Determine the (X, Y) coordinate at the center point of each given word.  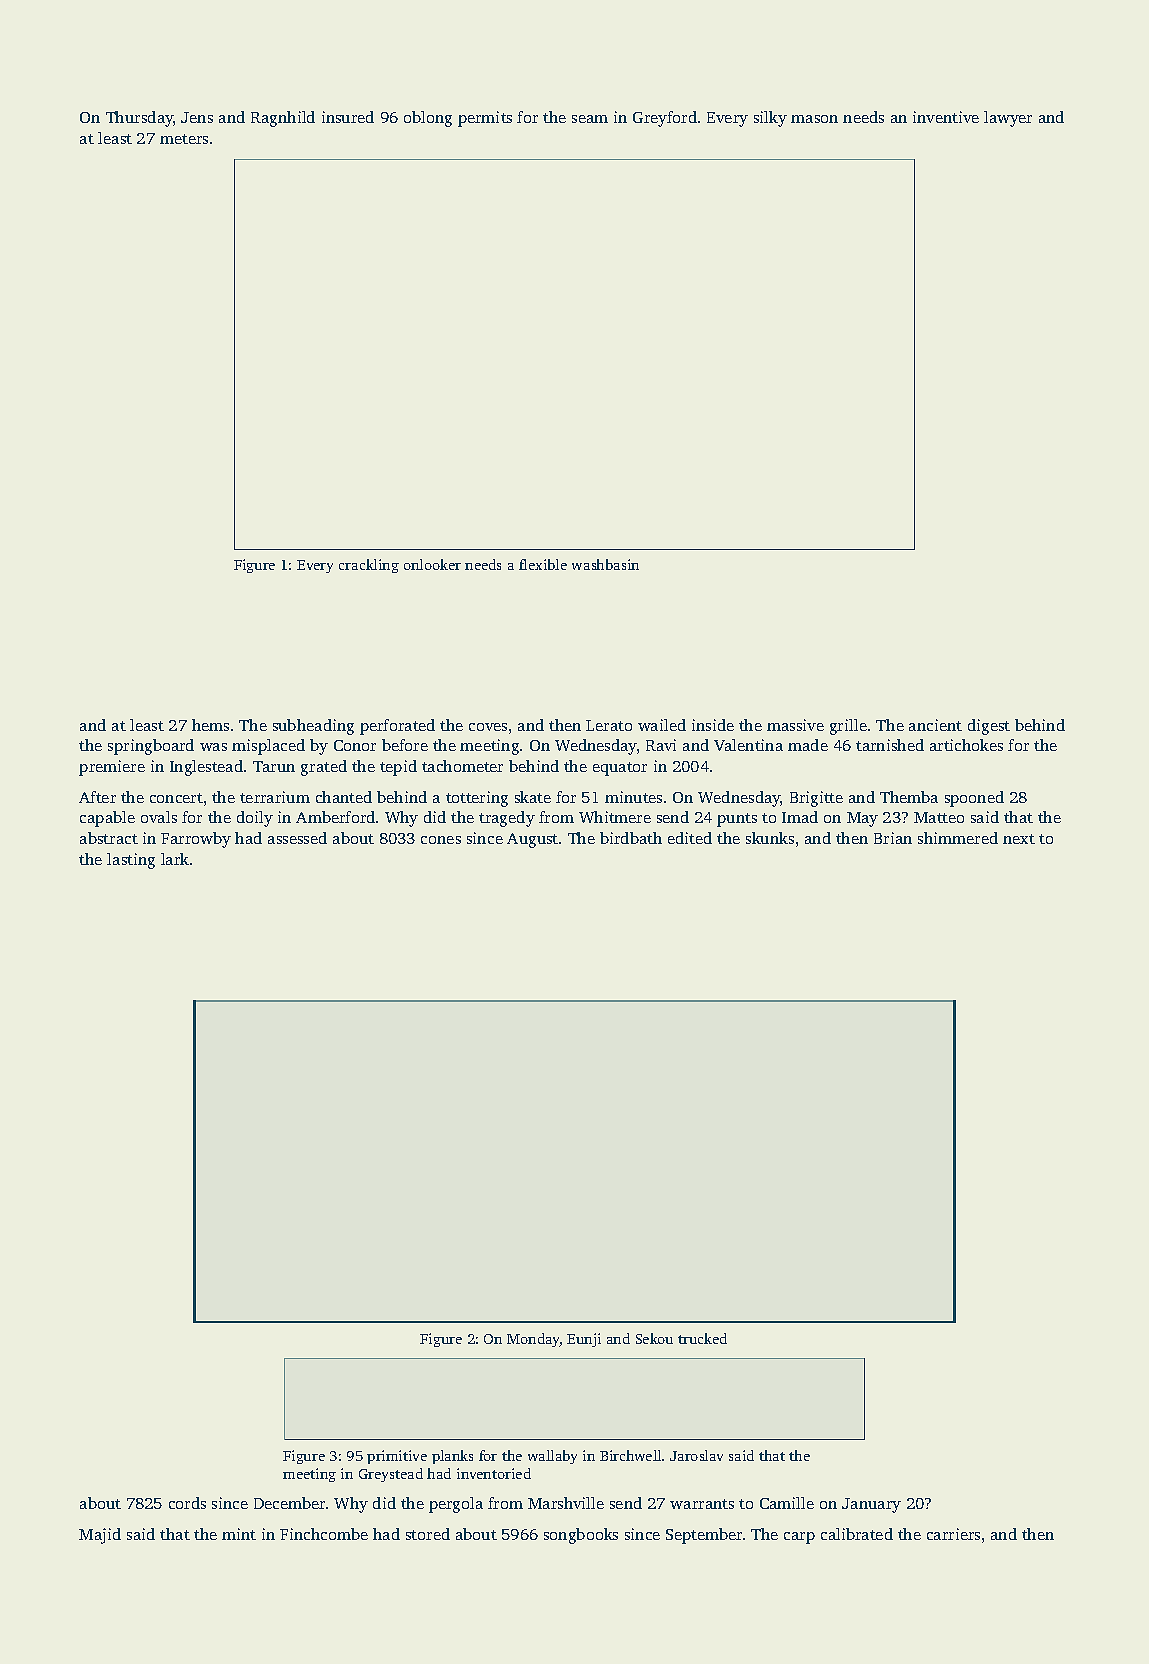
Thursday (139, 119)
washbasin (605, 564)
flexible (543, 564)
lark (175, 859)
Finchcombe (324, 1534)
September (704, 1536)
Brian (893, 838)
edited (690, 838)
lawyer (1008, 119)
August (532, 840)
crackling (369, 566)
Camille (787, 1503)
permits (485, 119)
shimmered (958, 838)
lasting (131, 861)
